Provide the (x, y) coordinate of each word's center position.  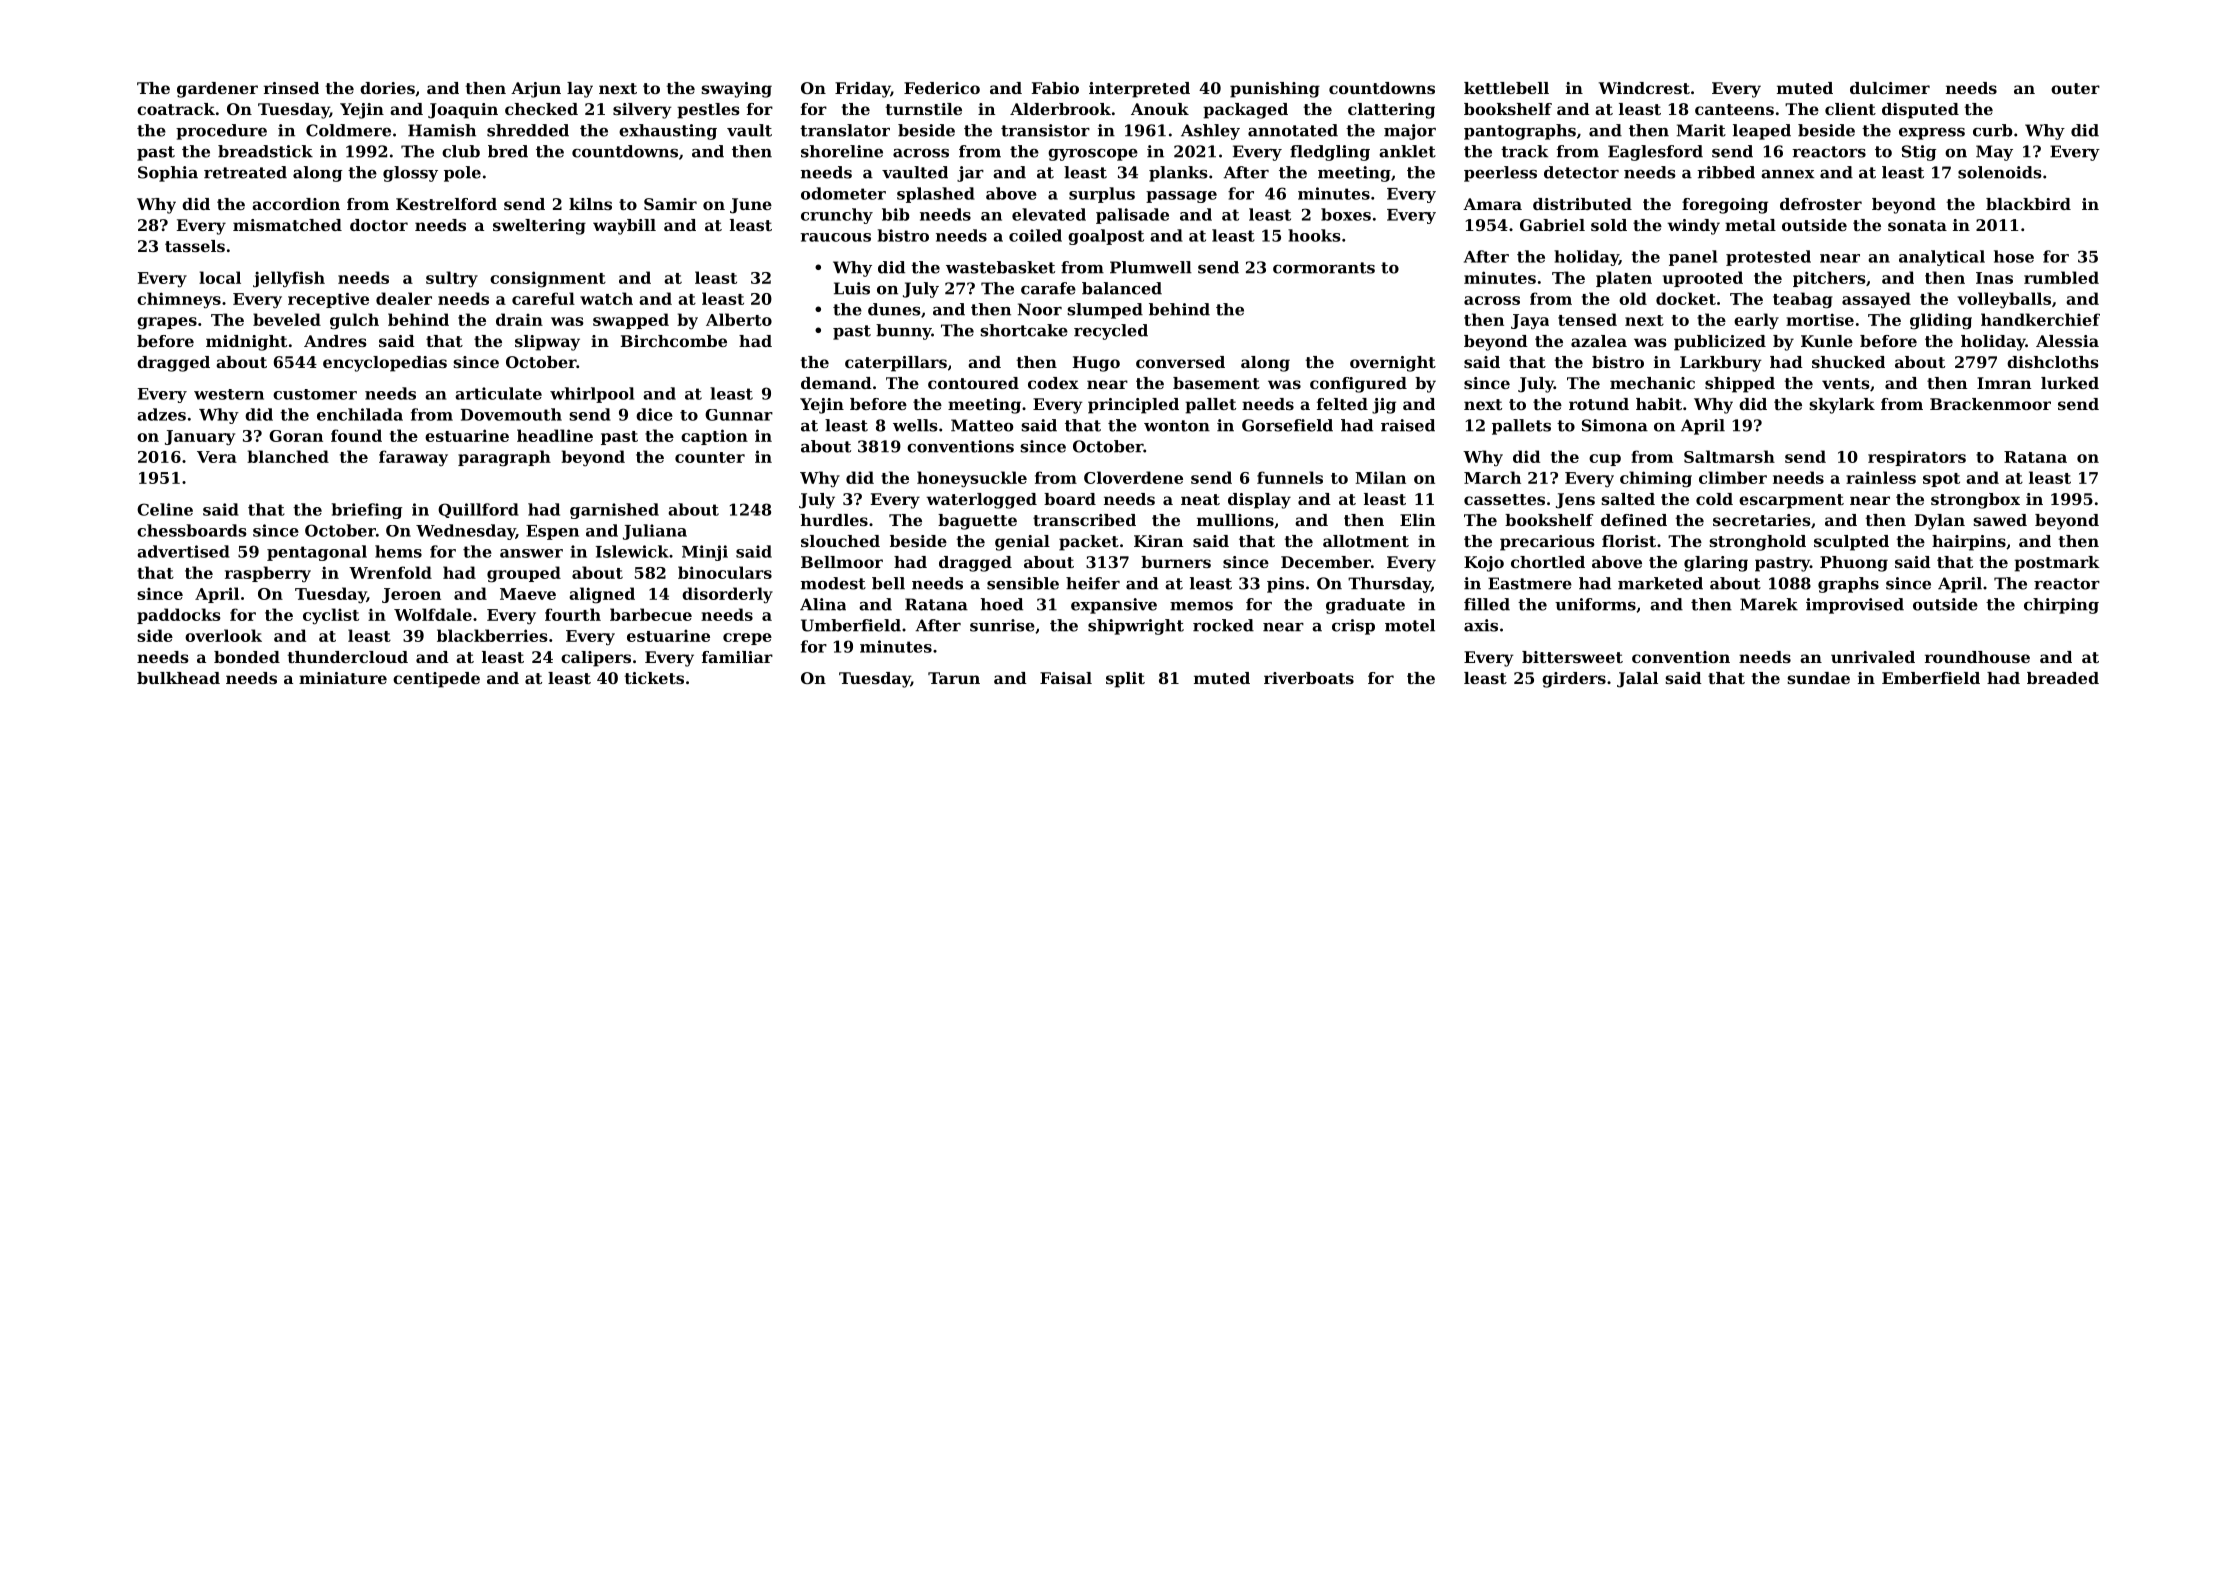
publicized (1720, 343)
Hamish (442, 130)
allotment (1366, 541)
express (1932, 134)
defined (1634, 520)
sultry (452, 279)
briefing (367, 511)
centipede (436, 680)
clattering (1391, 111)
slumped (1105, 311)
